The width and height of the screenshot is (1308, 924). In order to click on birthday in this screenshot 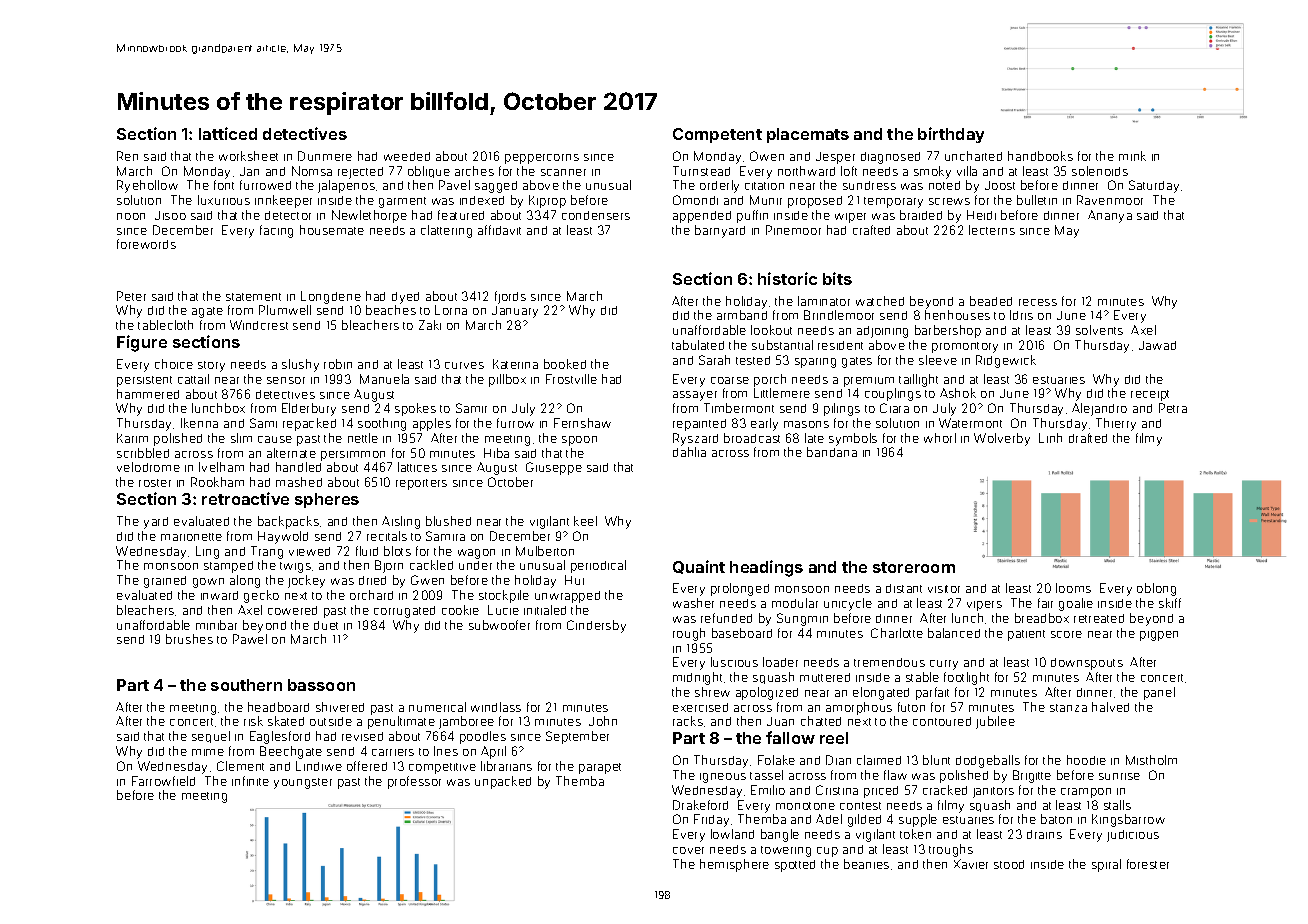, I will do `click(951, 135)`.
